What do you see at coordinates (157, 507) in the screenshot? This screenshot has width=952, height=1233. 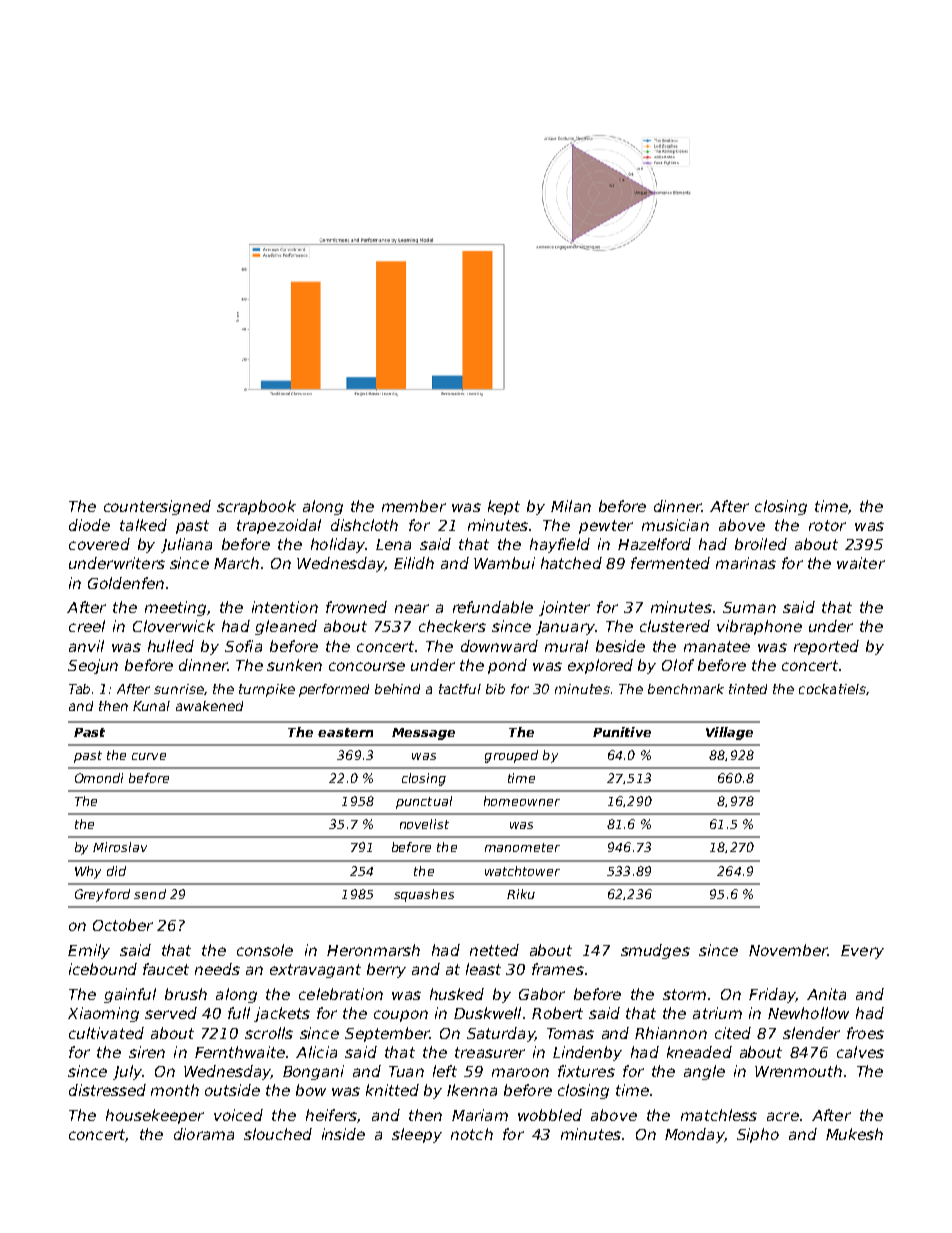 I see `countersigned` at bounding box center [157, 507].
